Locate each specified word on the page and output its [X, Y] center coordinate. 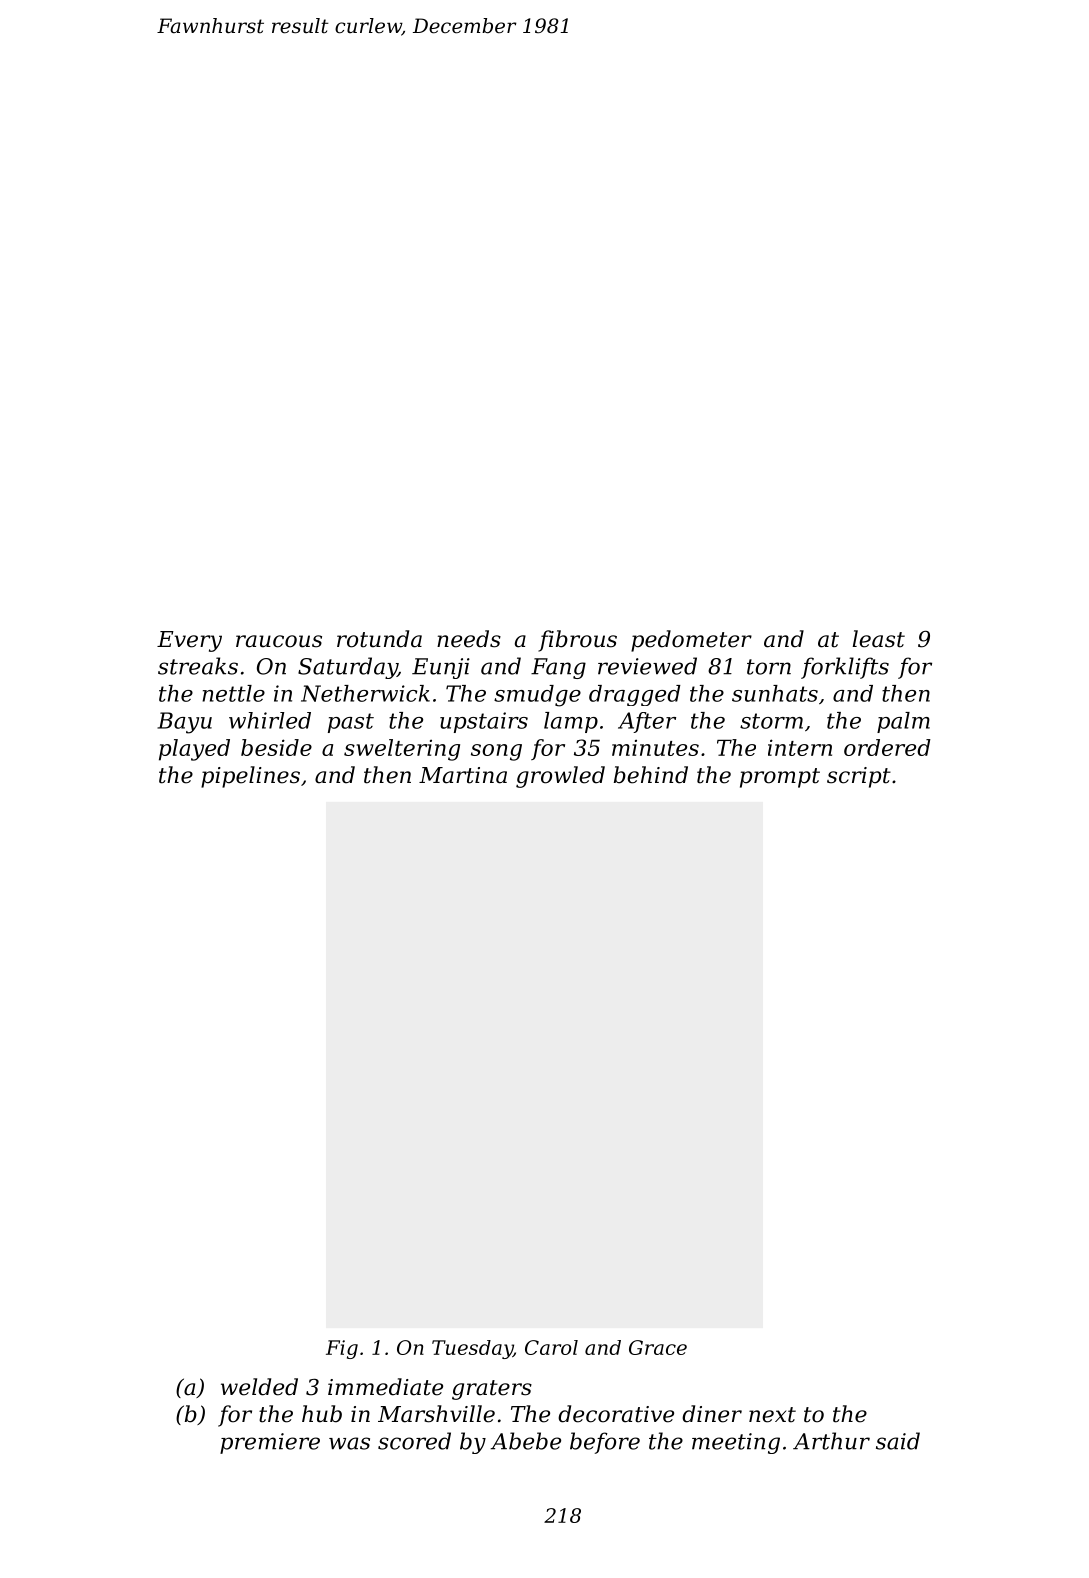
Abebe [525, 1441]
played [194, 750]
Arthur [831, 1441]
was [349, 1443]
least [879, 639]
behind [651, 775]
